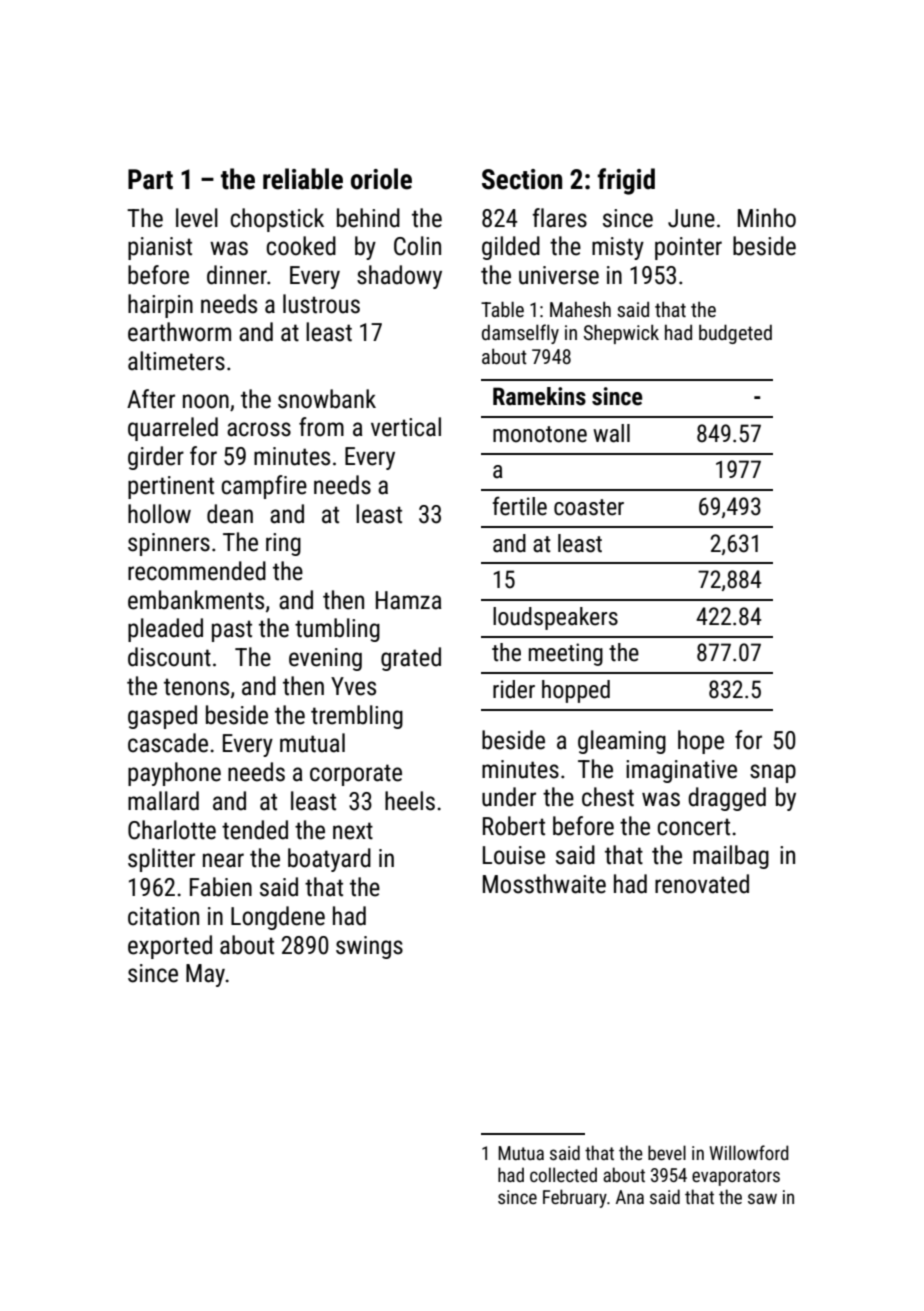 This document has height=1311, width=924. I want to click on tended, so click(255, 830).
